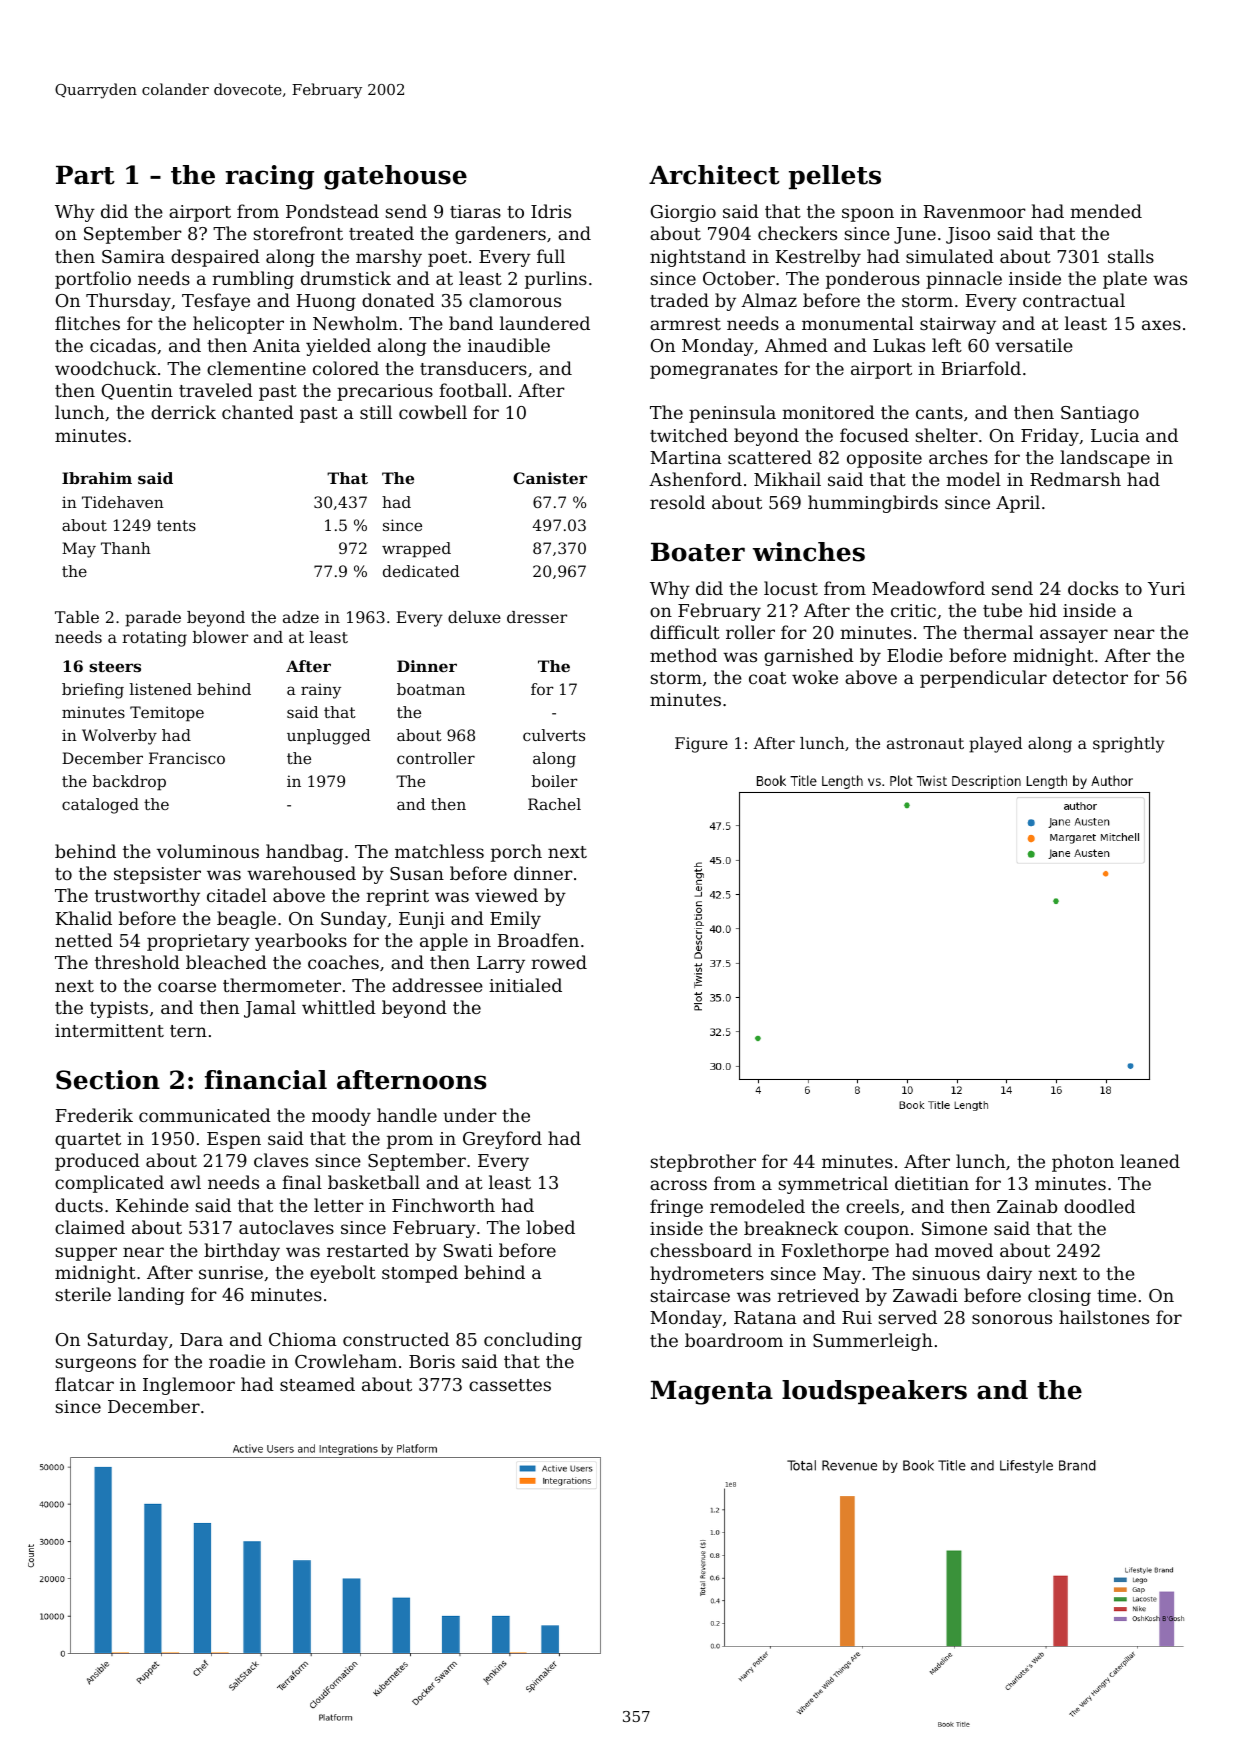  What do you see at coordinates (187, 987) in the screenshot?
I see `coarse` at bounding box center [187, 987].
